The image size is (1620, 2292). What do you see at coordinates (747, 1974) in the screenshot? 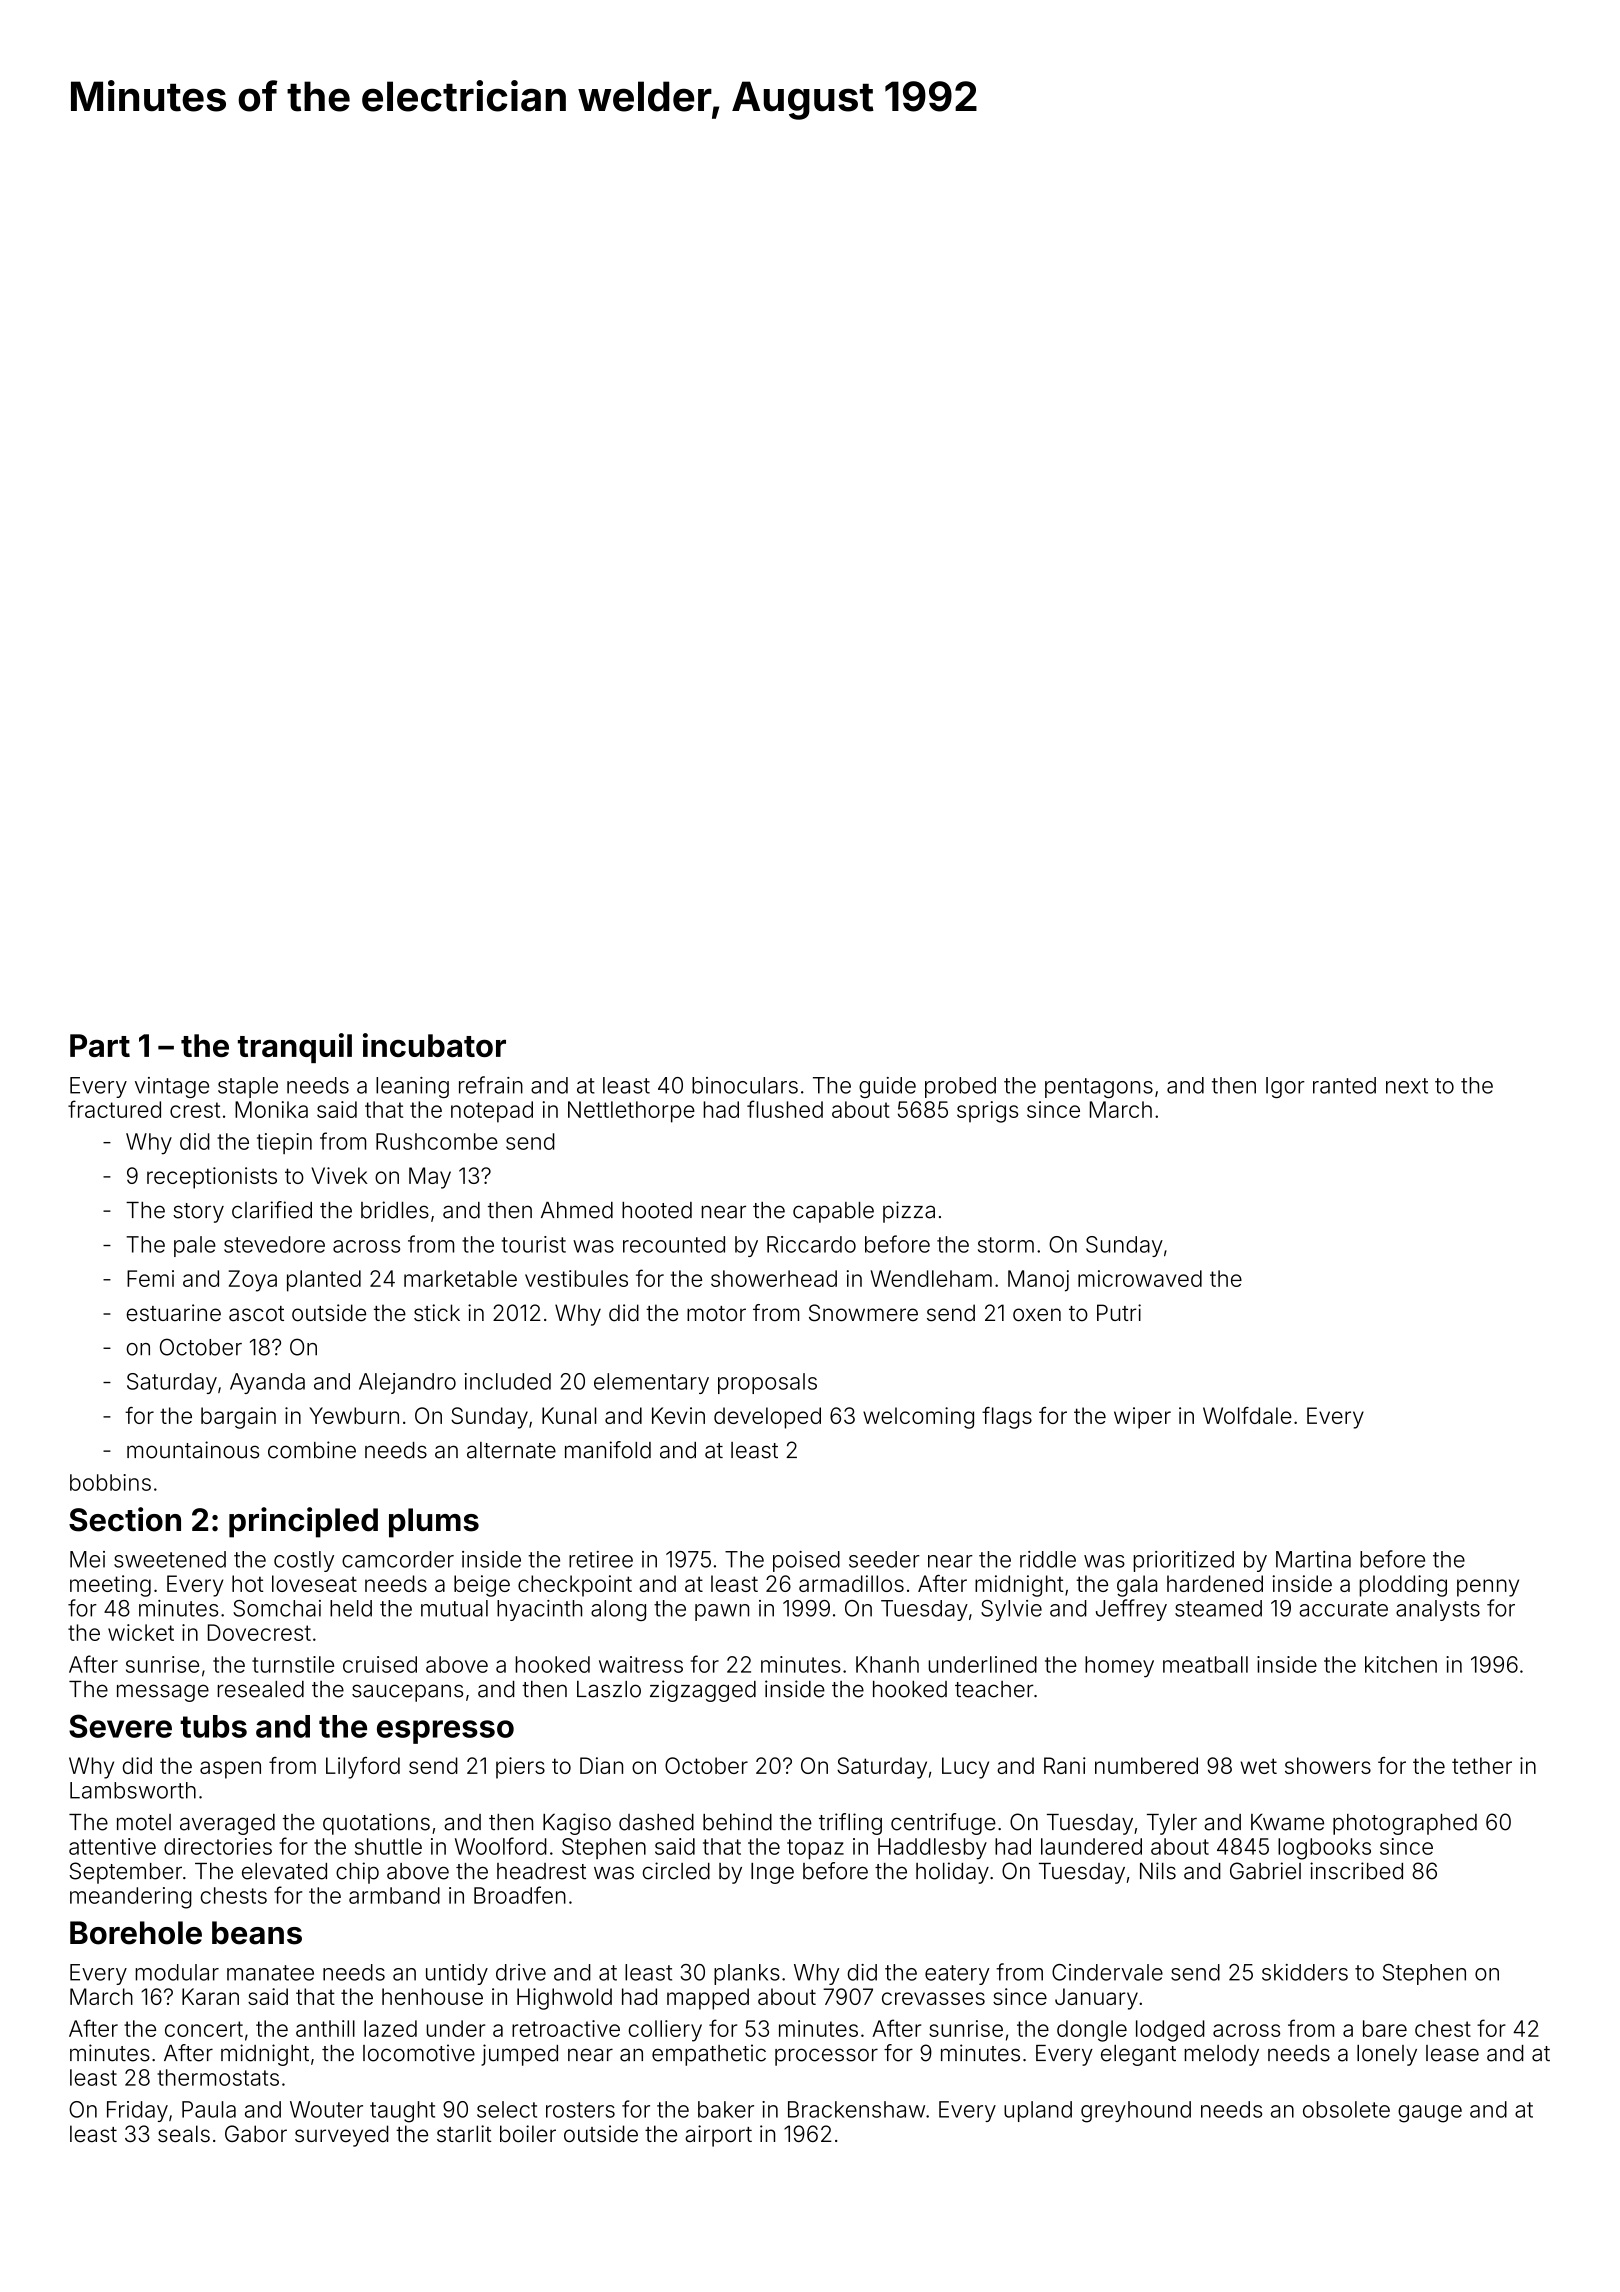
I see `planks` at bounding box center [747, 1974].
